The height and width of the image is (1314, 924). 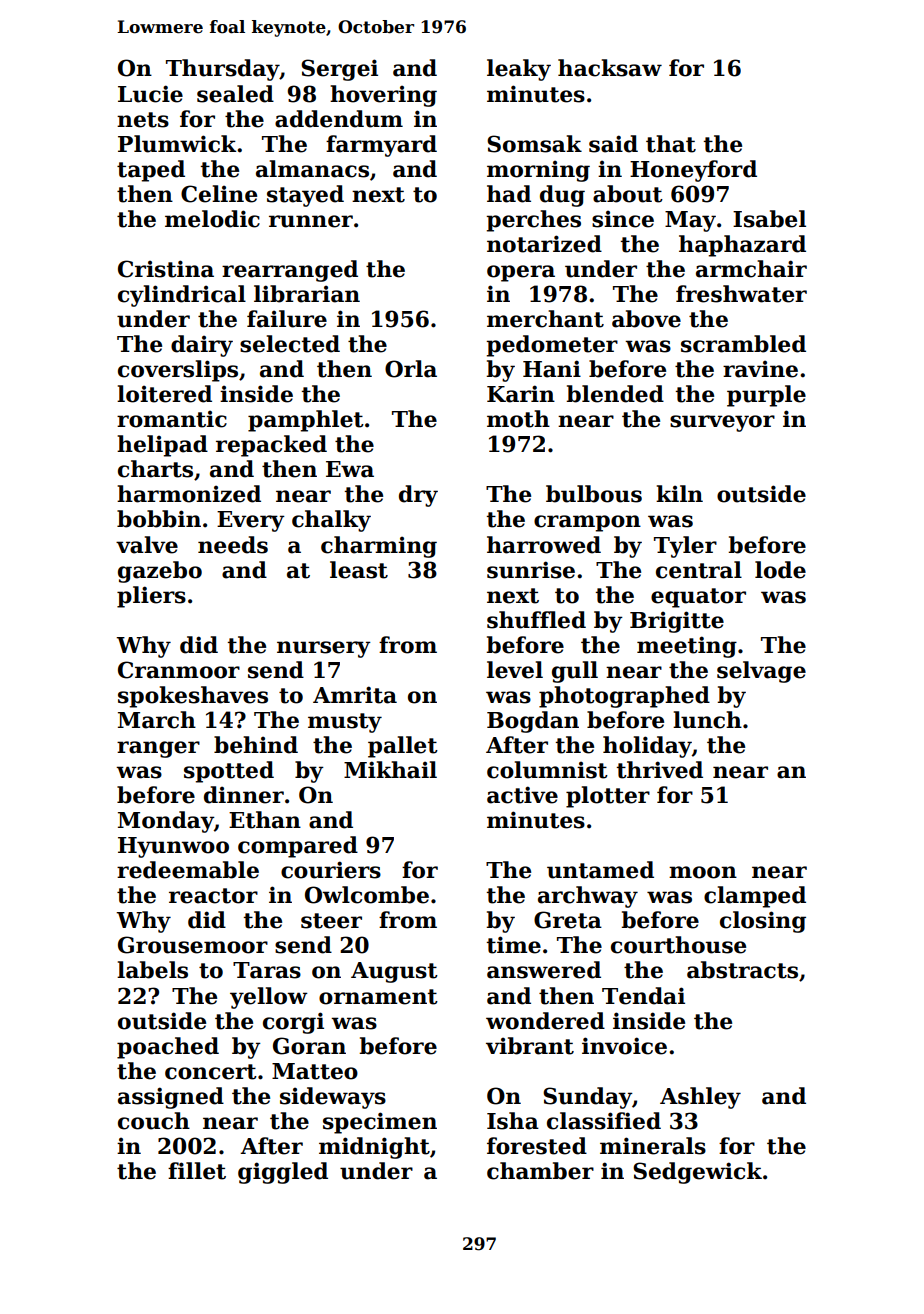 What do you see at coordinates (697, 1173) in the image?
I see `Sedgewick` at bounding box center [697, 1173].
